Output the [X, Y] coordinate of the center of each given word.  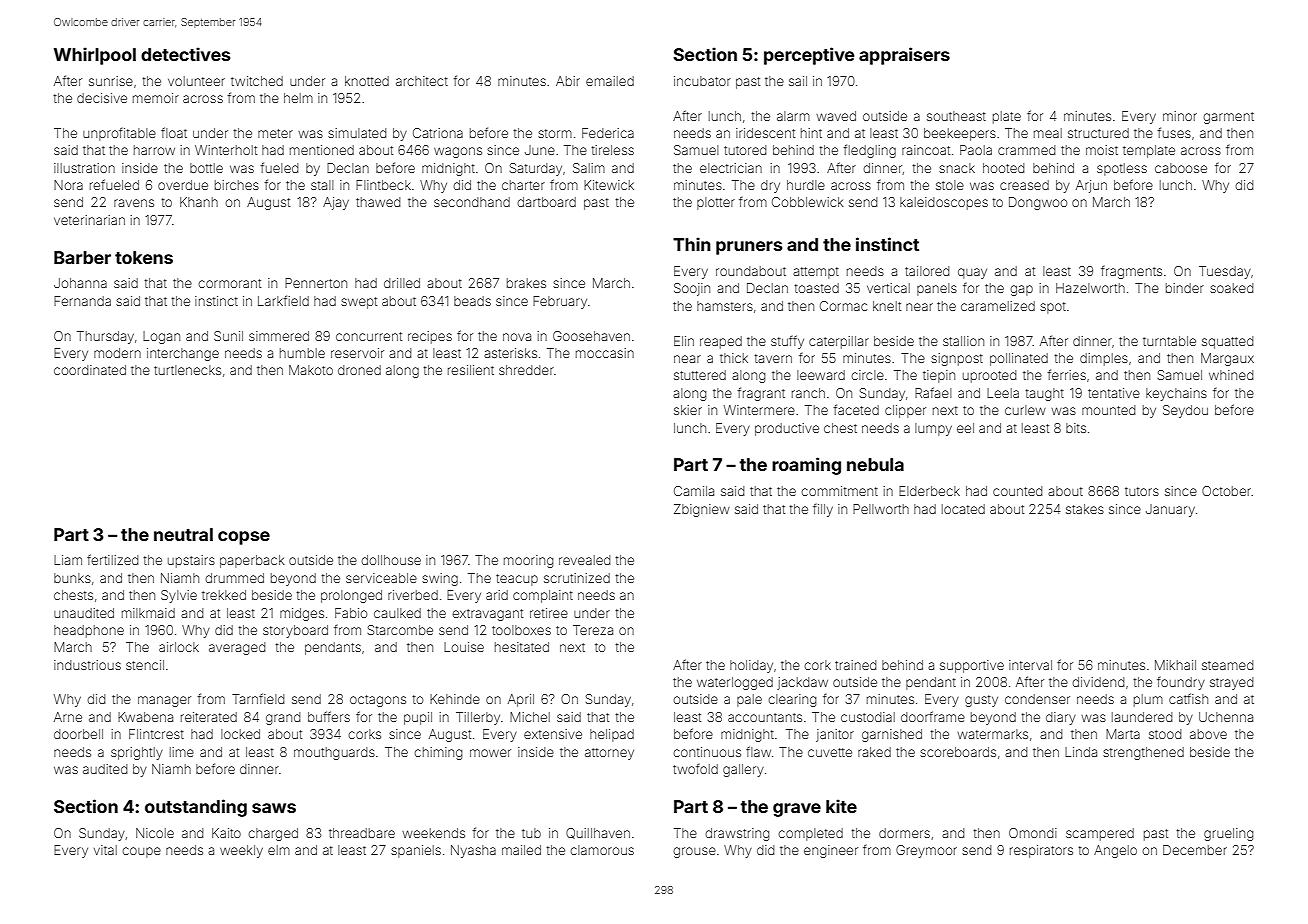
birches [237, 185]
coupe [141, 852]
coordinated [90, 370]
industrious [87, 665]
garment [1228, 118]
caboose [1181, 168]
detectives [185, 54]
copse [244, 538]
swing [440, 579]
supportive [972, 666]
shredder [526, 370]
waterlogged [735, 683]
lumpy [933, 429]
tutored [745, 150]
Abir [568, 81]
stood [1165, 734]
